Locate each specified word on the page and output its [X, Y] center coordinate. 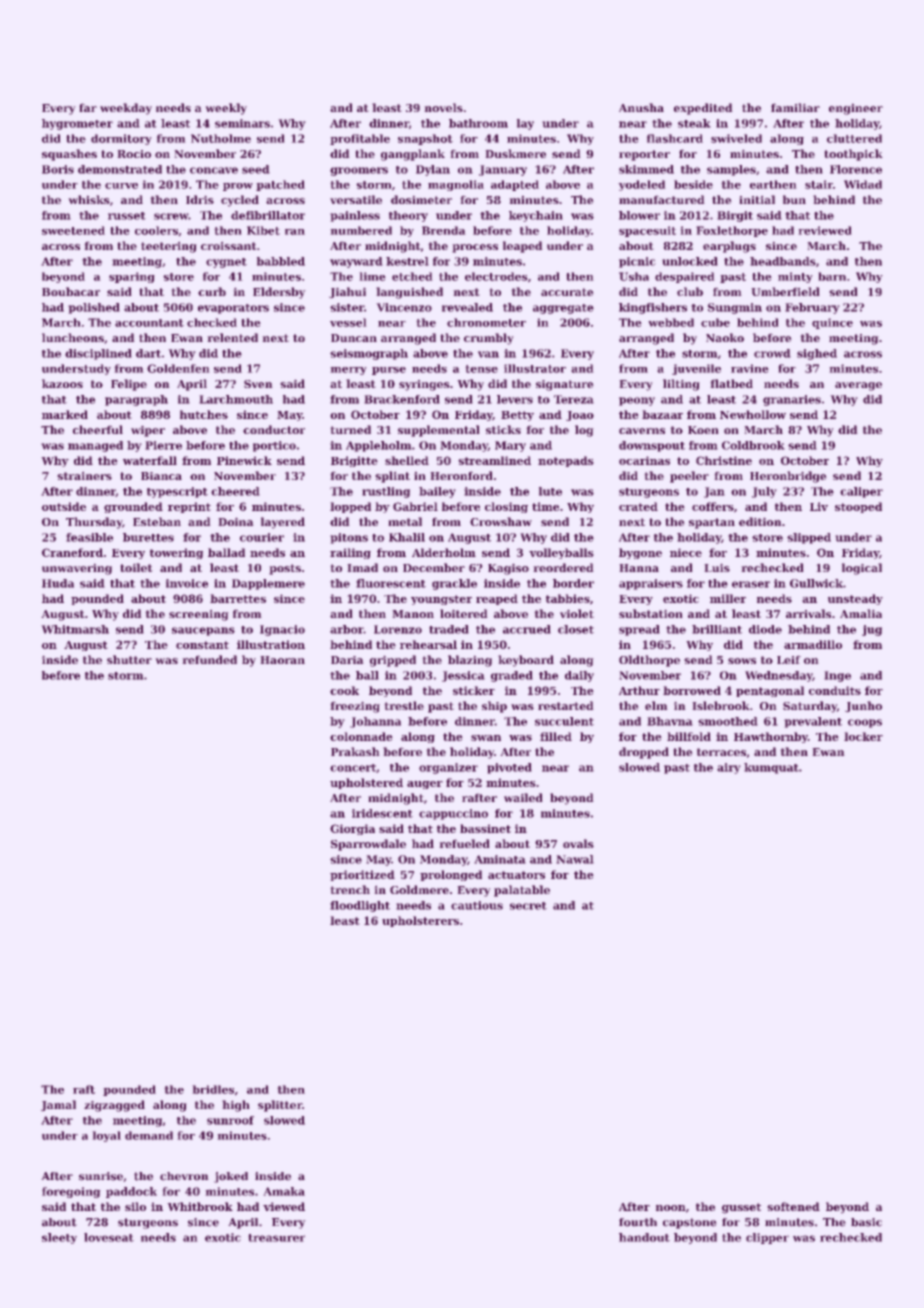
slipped [809, 538]
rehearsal [428, 644]
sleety [59, 1238]
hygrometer [77, 124]
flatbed [731, 383]
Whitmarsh [75, 629]
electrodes [496, 276]
